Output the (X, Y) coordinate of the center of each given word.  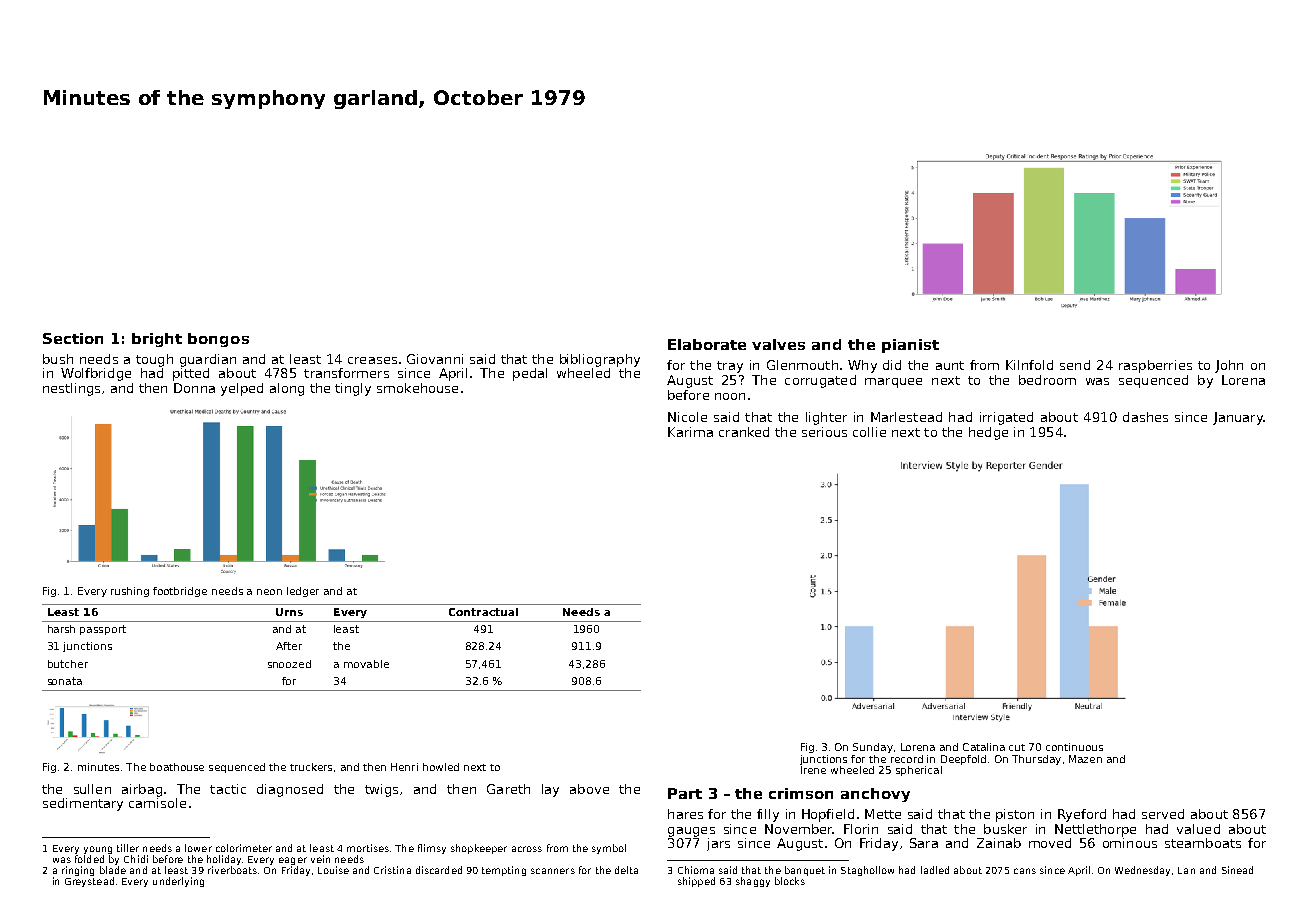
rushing (130, 592)
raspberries (1155, 366)
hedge (988, 433)
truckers (311, 767)
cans (1025, 871)
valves (778, 344)
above (589, 789)
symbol (609, 849)
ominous (1130, 843)
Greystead (89, 882)
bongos (218, 340)
